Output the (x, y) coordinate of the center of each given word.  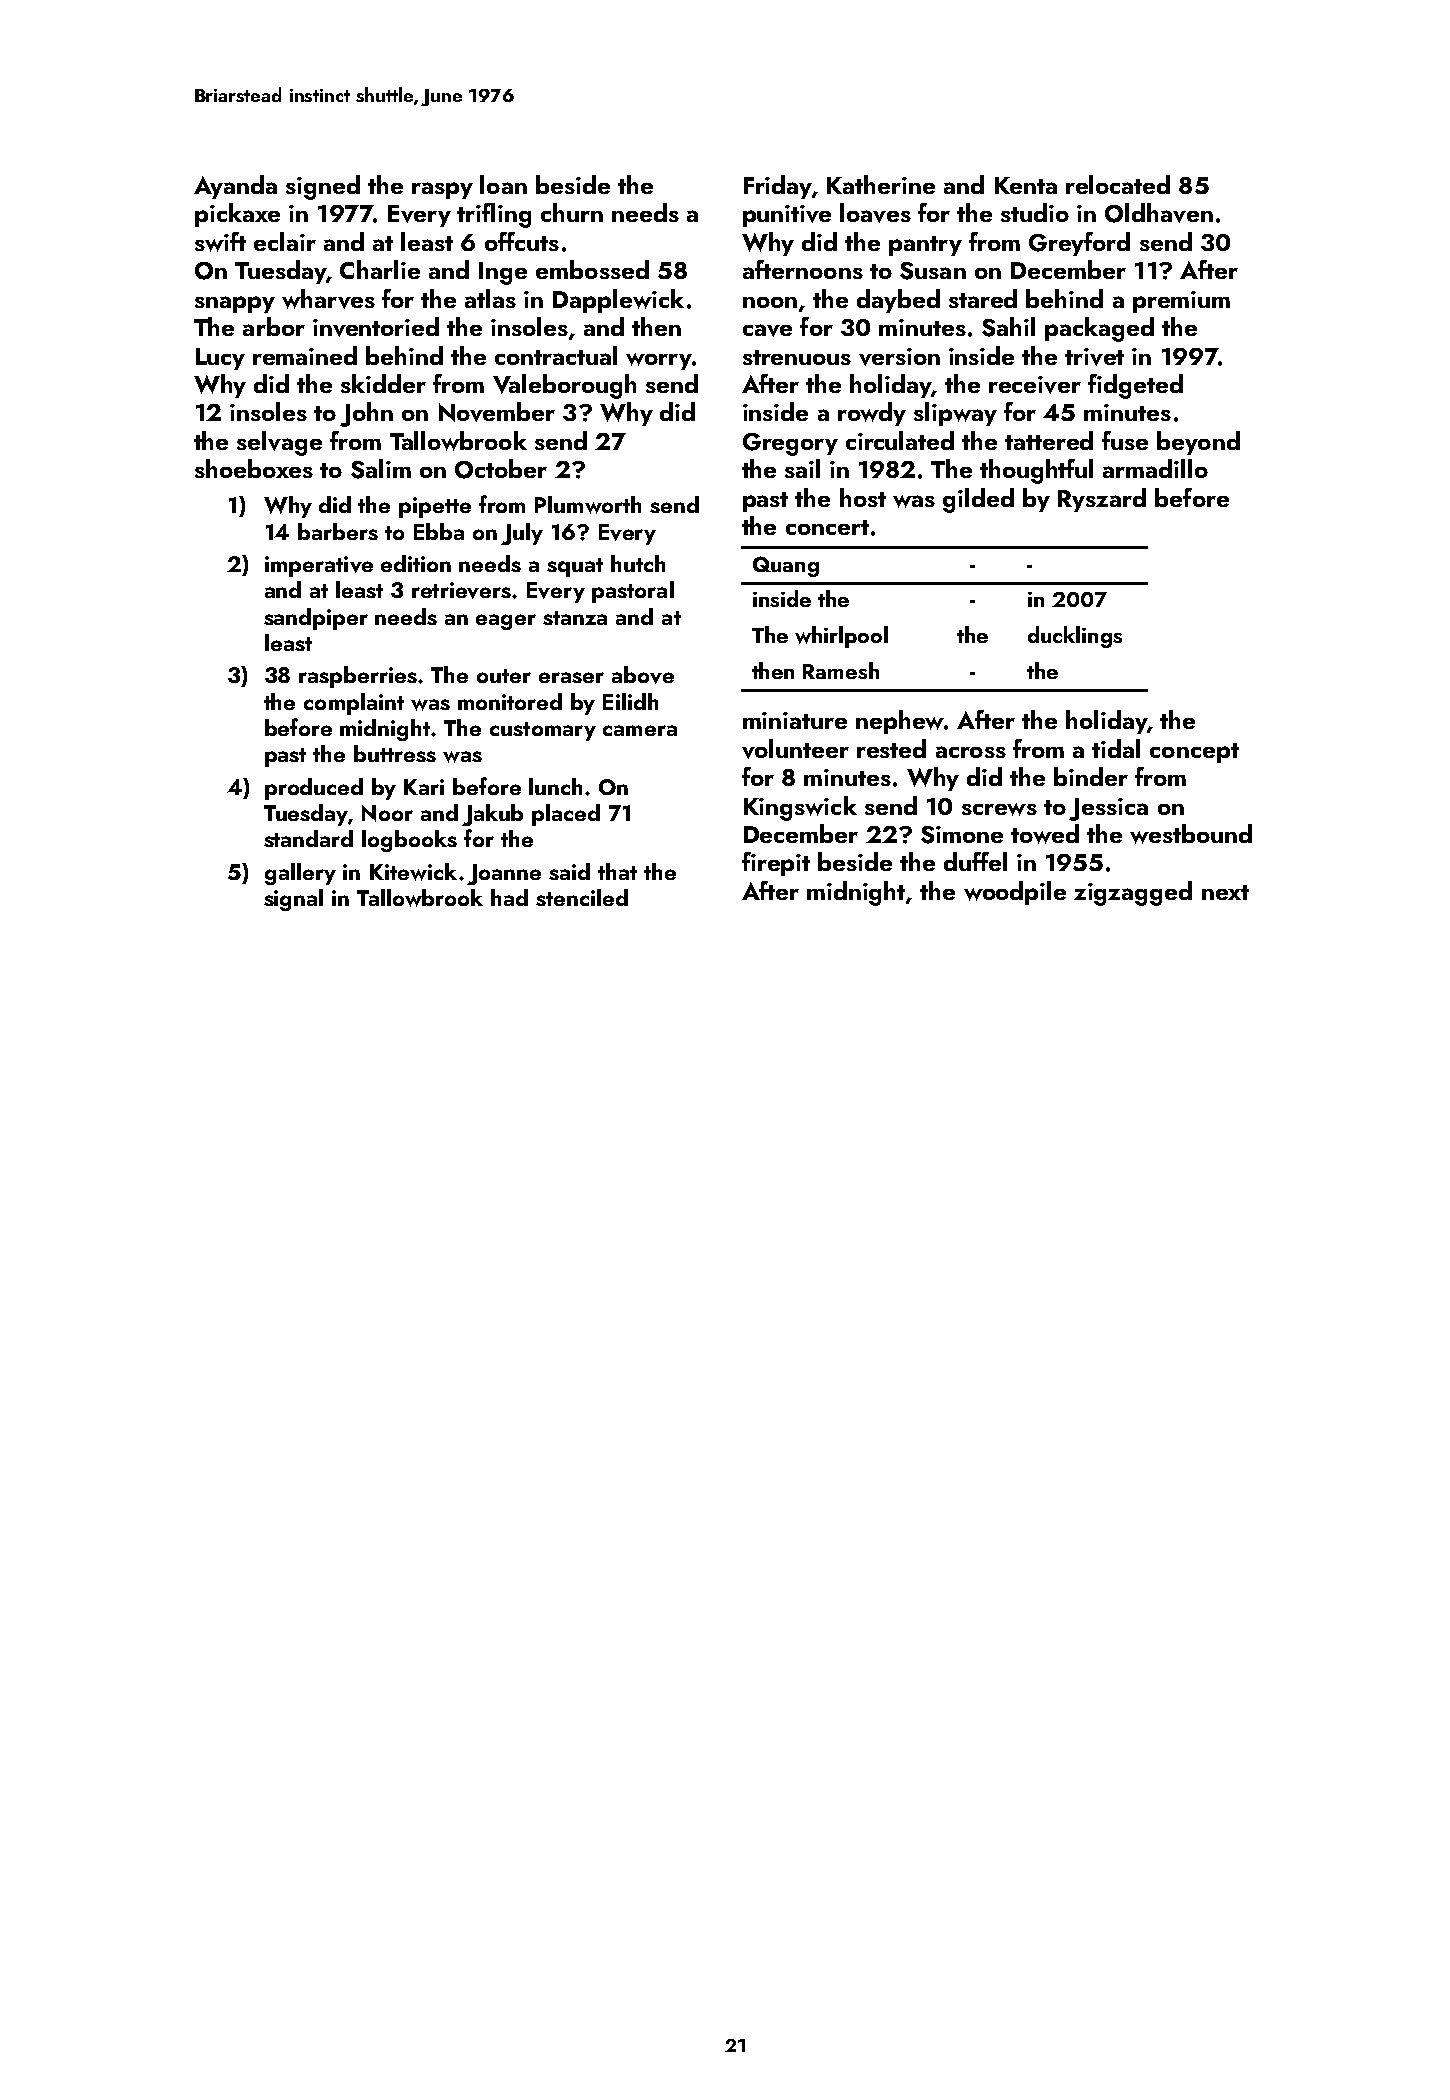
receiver (1035, 385)
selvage (279, 443)
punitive (787, 216)
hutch (638, 563)
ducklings (1075, 637)
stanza (575, 618)
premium (1181, 302)
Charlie (380, 269)
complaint (354, 704)
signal (293, 900)
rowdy (872, 414)
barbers (338, 531)
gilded (978, 500)
